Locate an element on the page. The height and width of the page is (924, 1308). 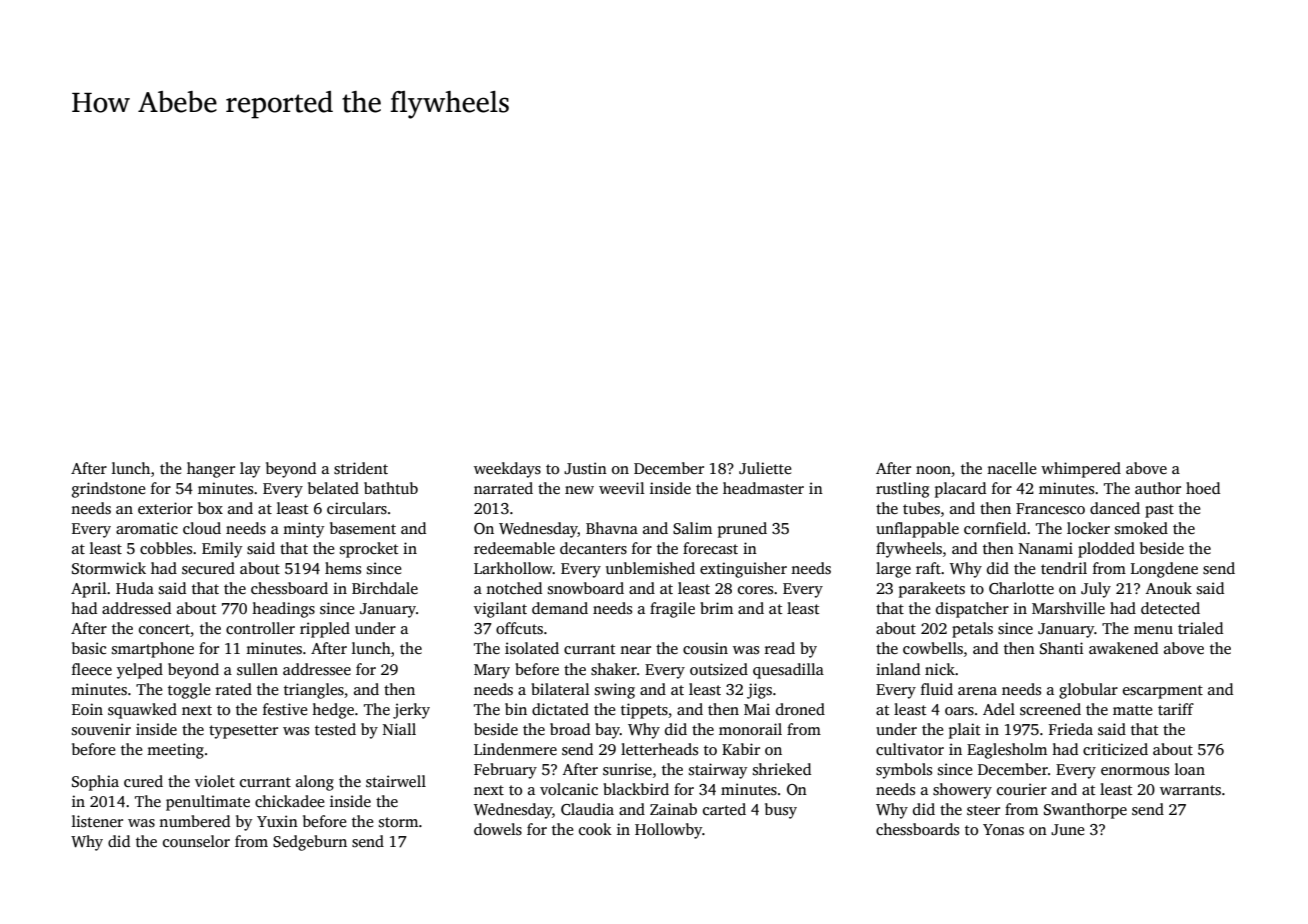
demand is located at coordinates (560, 608).
